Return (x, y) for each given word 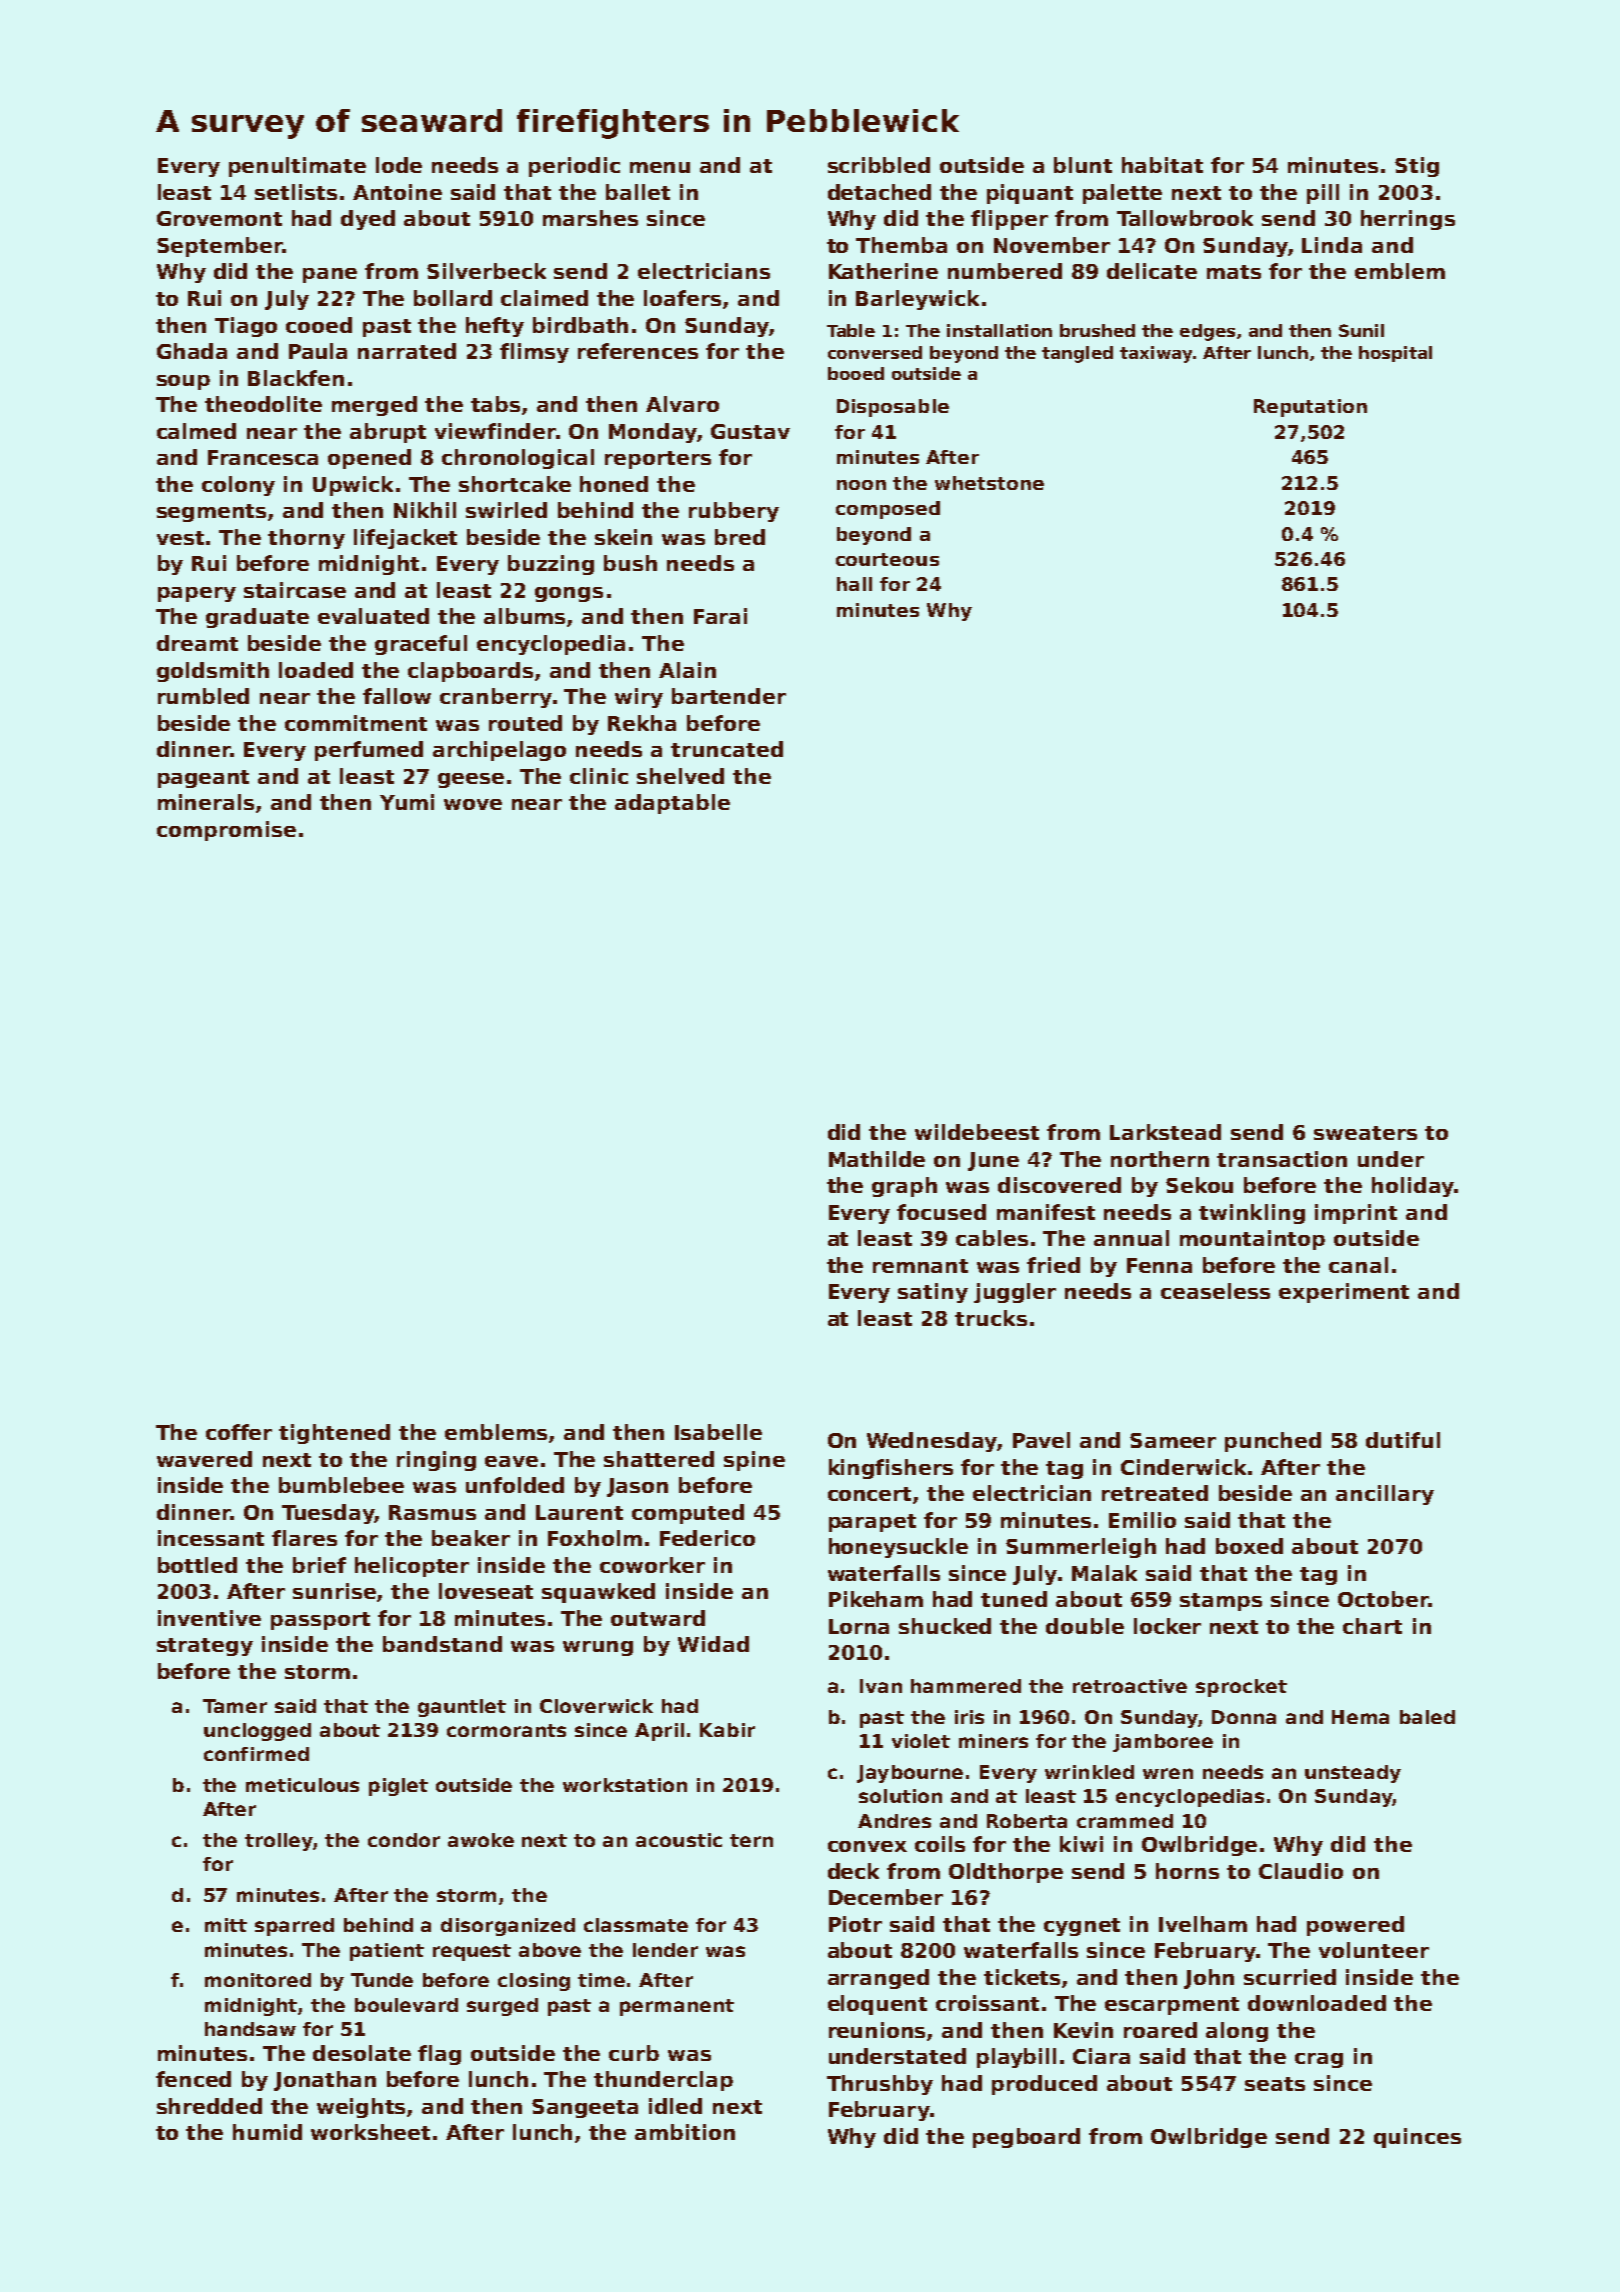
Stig (1417, 167)
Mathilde (877, 1159)
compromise (226, 831)
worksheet (370, 2132)
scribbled (879, 165)
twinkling (1252, 1214)
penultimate (297, 167)
